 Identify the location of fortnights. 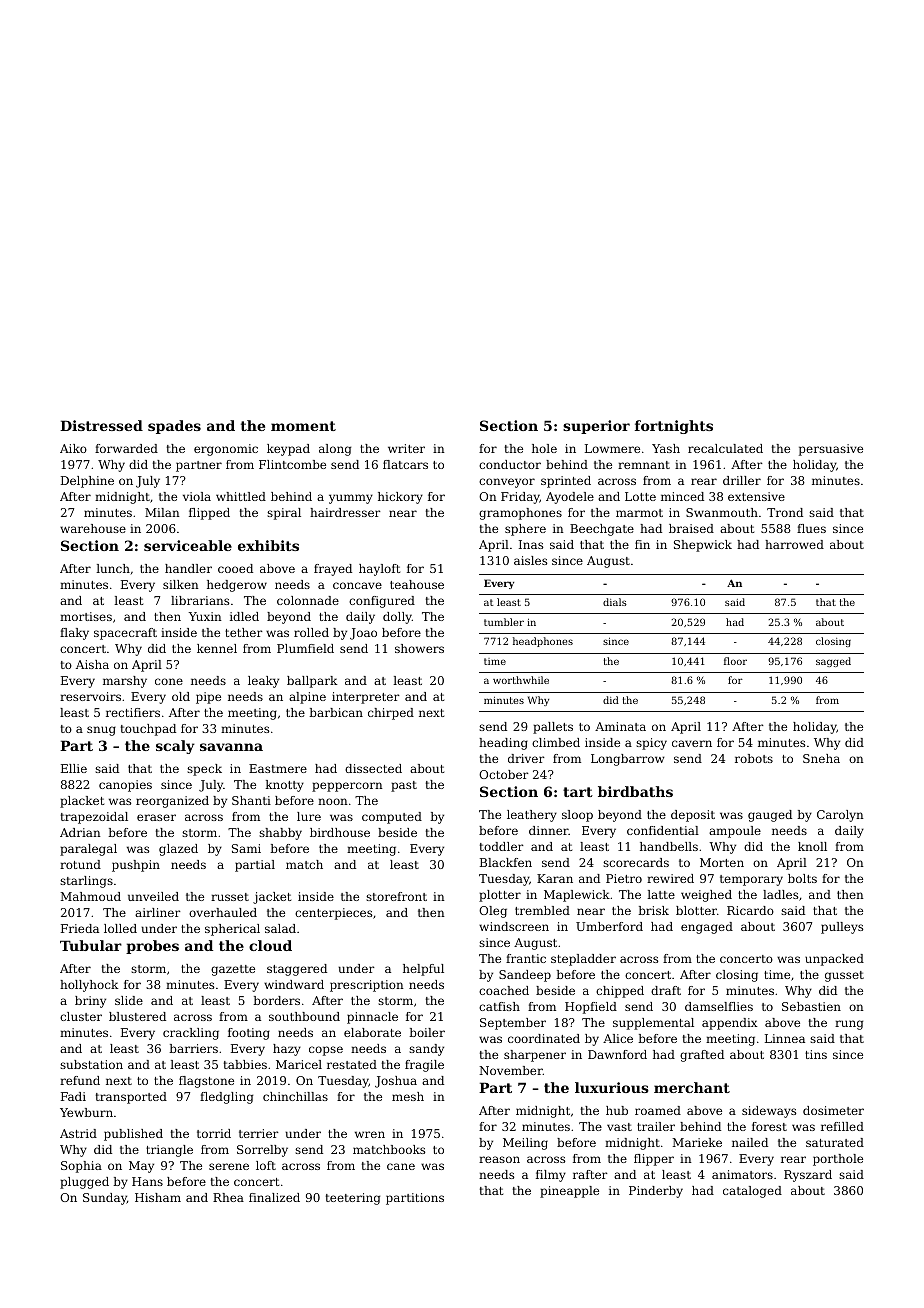
(674, 427).
